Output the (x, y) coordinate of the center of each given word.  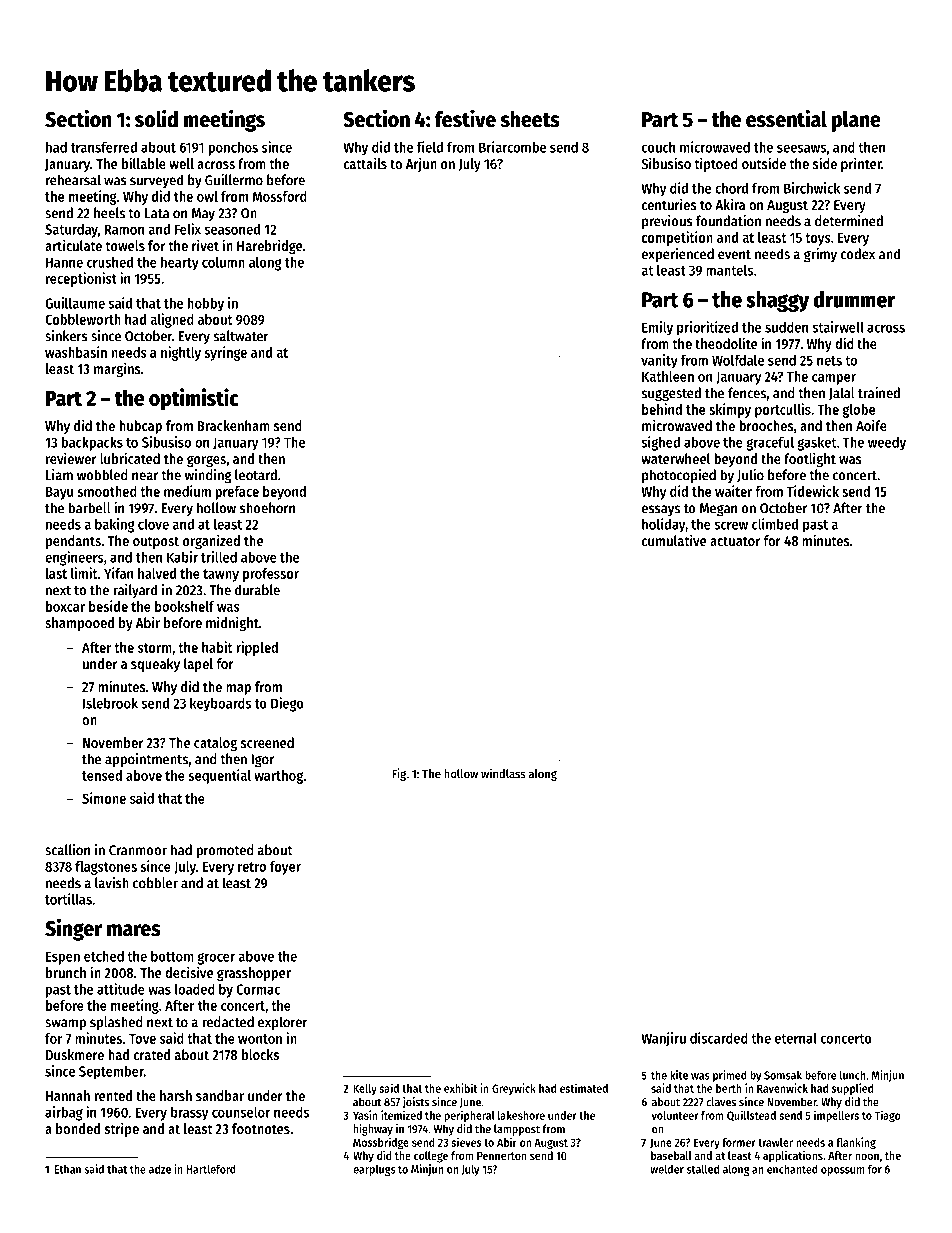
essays (661, 510)
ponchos (233, 149)
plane (856, 121)
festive (465, 118)
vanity (659, 361)
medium (187, 491)
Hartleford (211, 1169)
